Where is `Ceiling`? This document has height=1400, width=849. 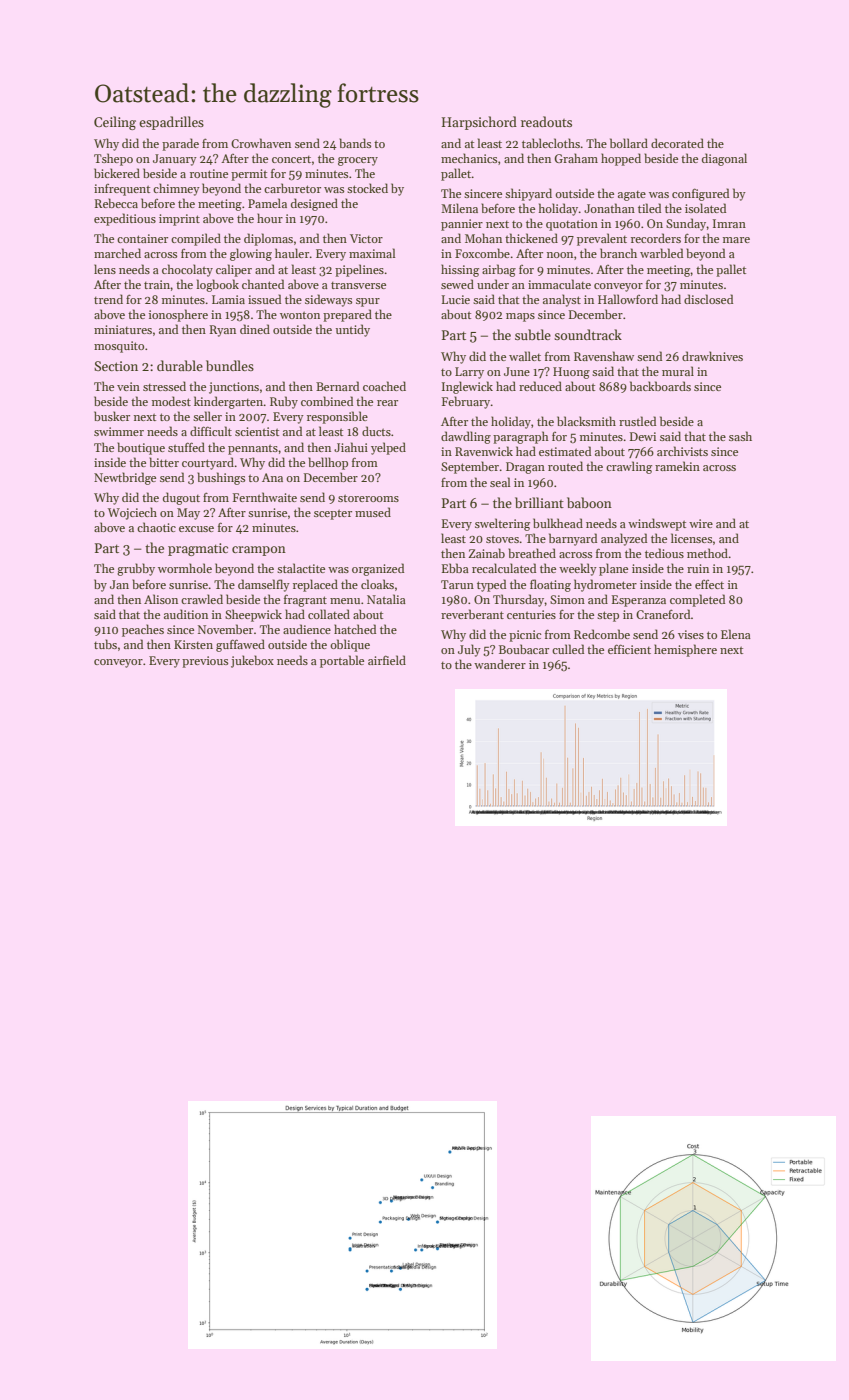 Ceiling is located at coordinates (115, 123).
